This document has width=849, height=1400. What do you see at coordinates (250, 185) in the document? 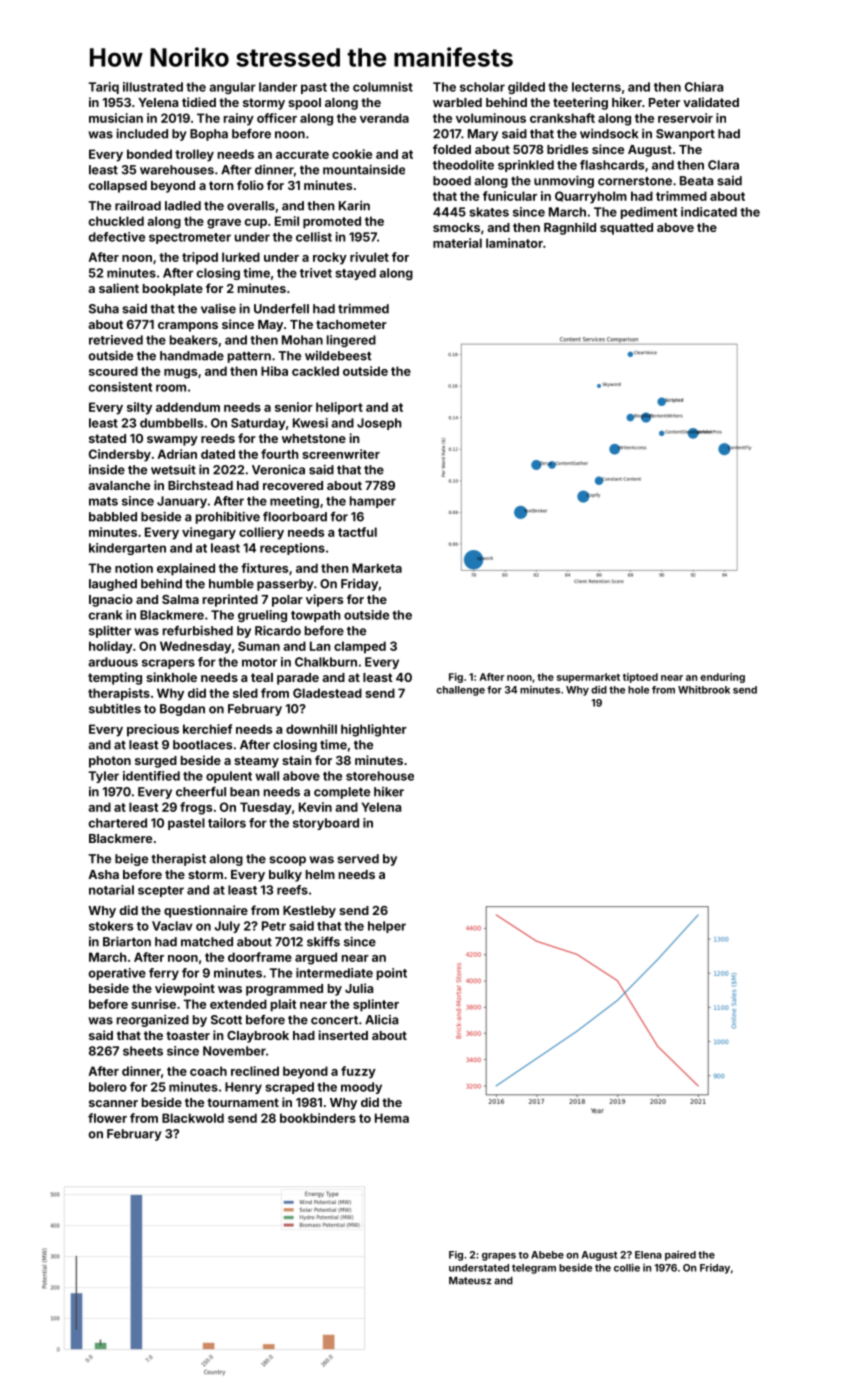
I see `folio` at bounding box center [250, 185].
